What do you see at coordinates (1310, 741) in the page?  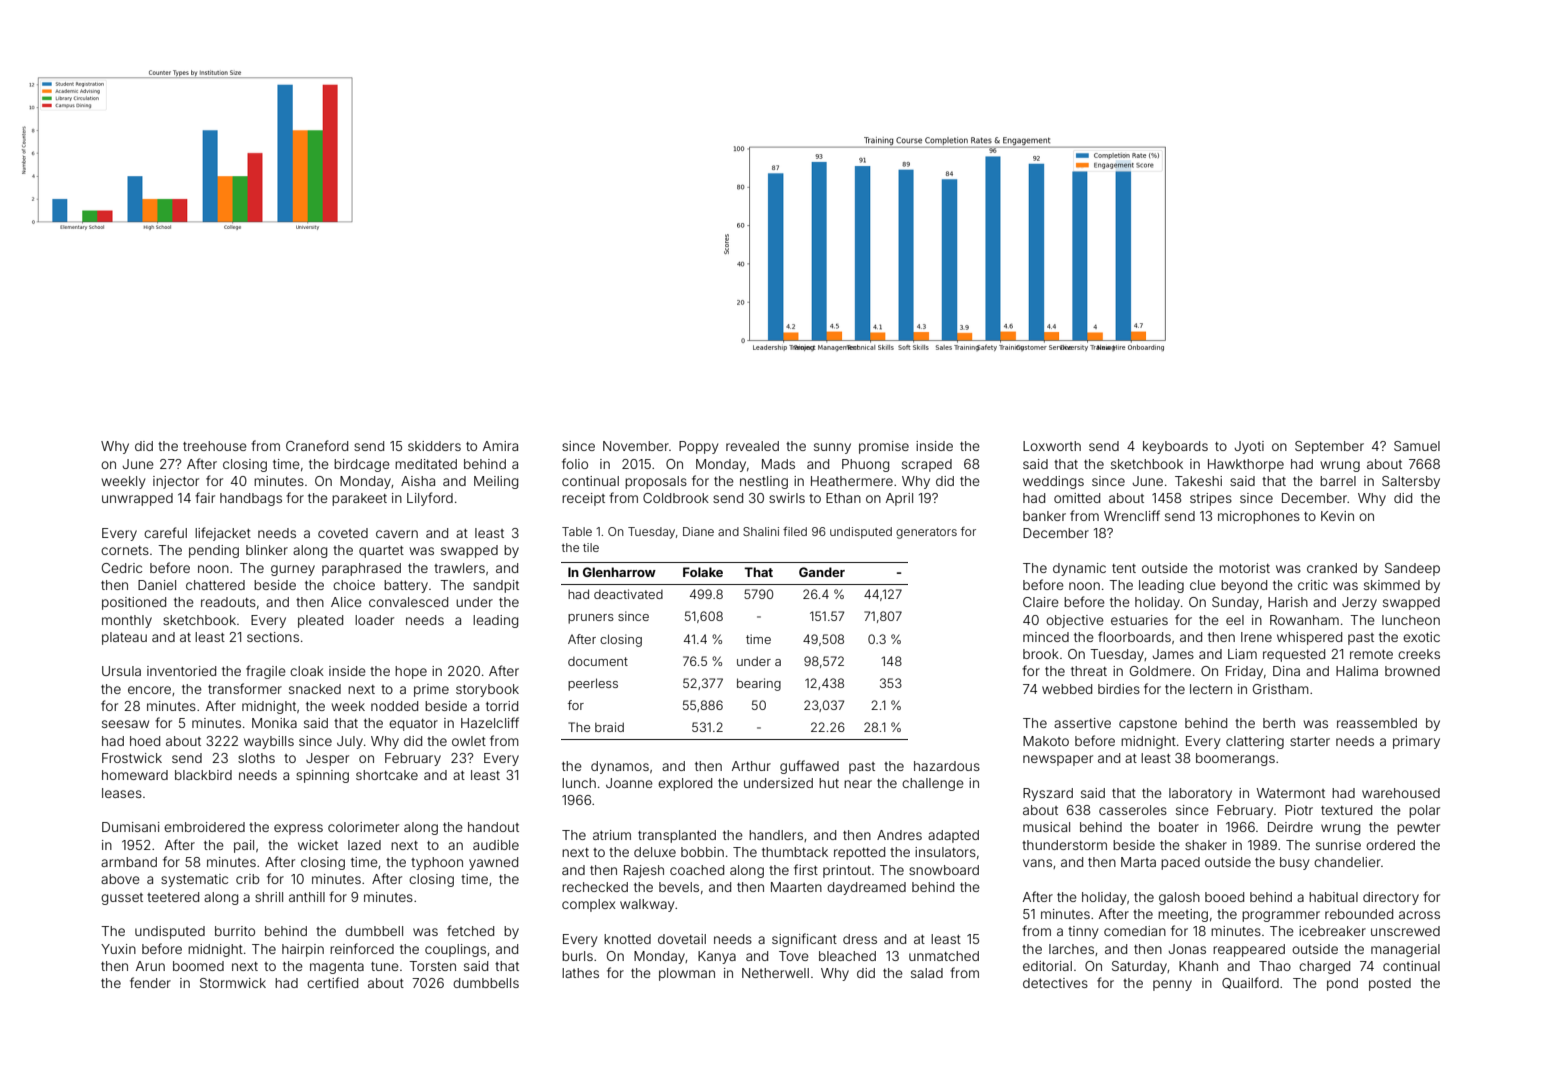 I see `starter` at bounding box center [1310, 741].
